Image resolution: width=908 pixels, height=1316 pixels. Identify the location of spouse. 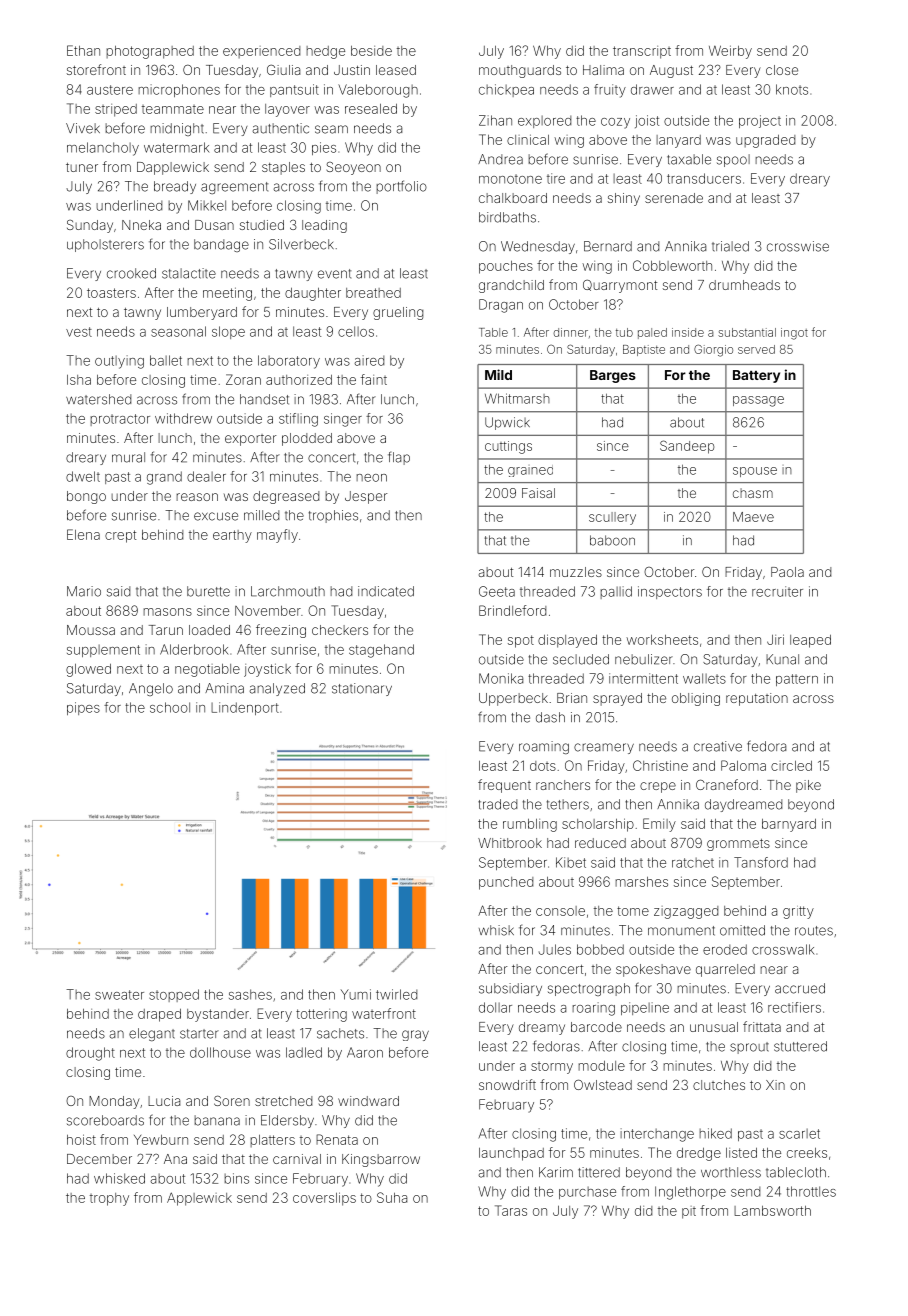
(755, 472).
